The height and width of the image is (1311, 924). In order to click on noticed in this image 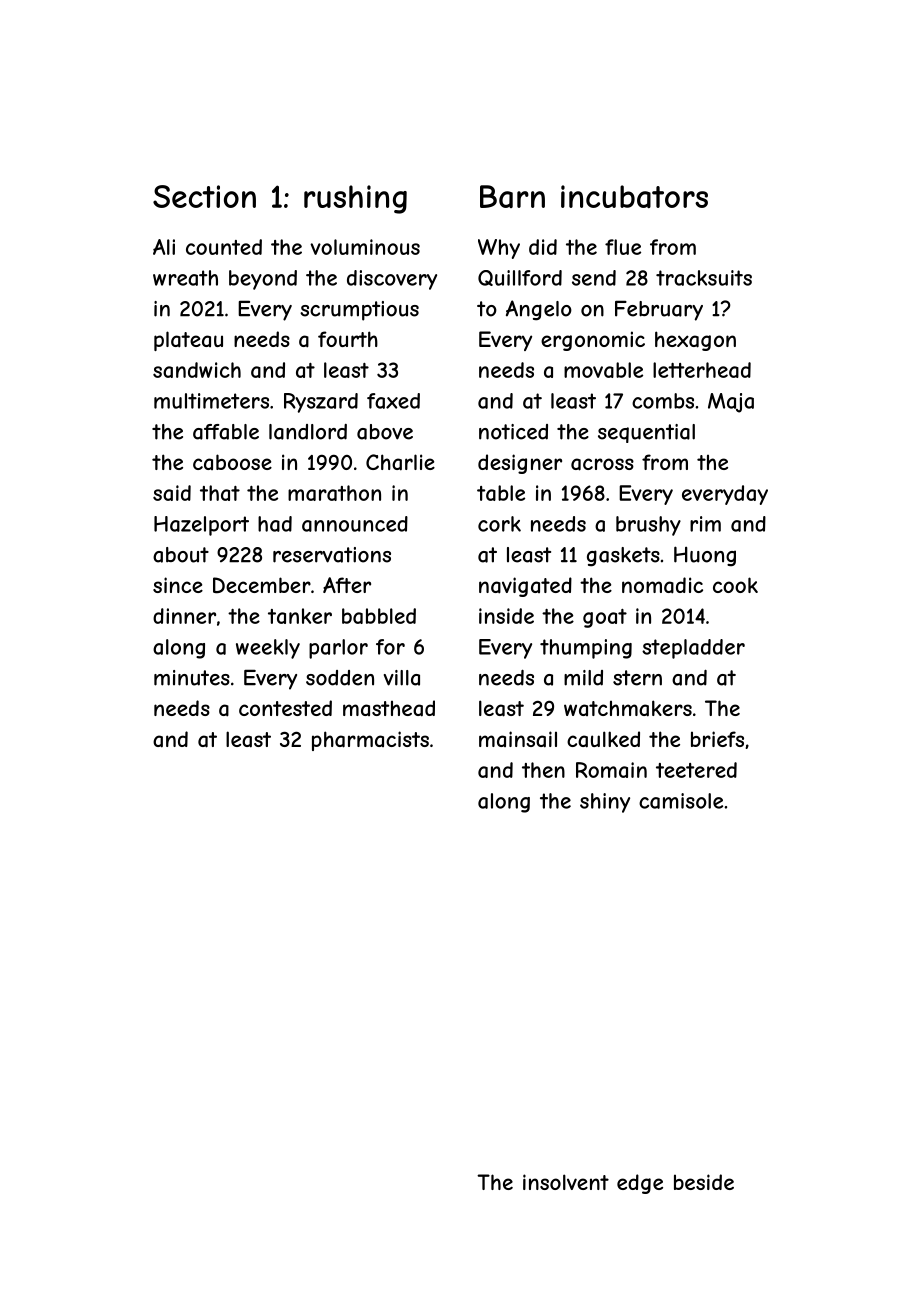, I will do `click(513, 432)`.
